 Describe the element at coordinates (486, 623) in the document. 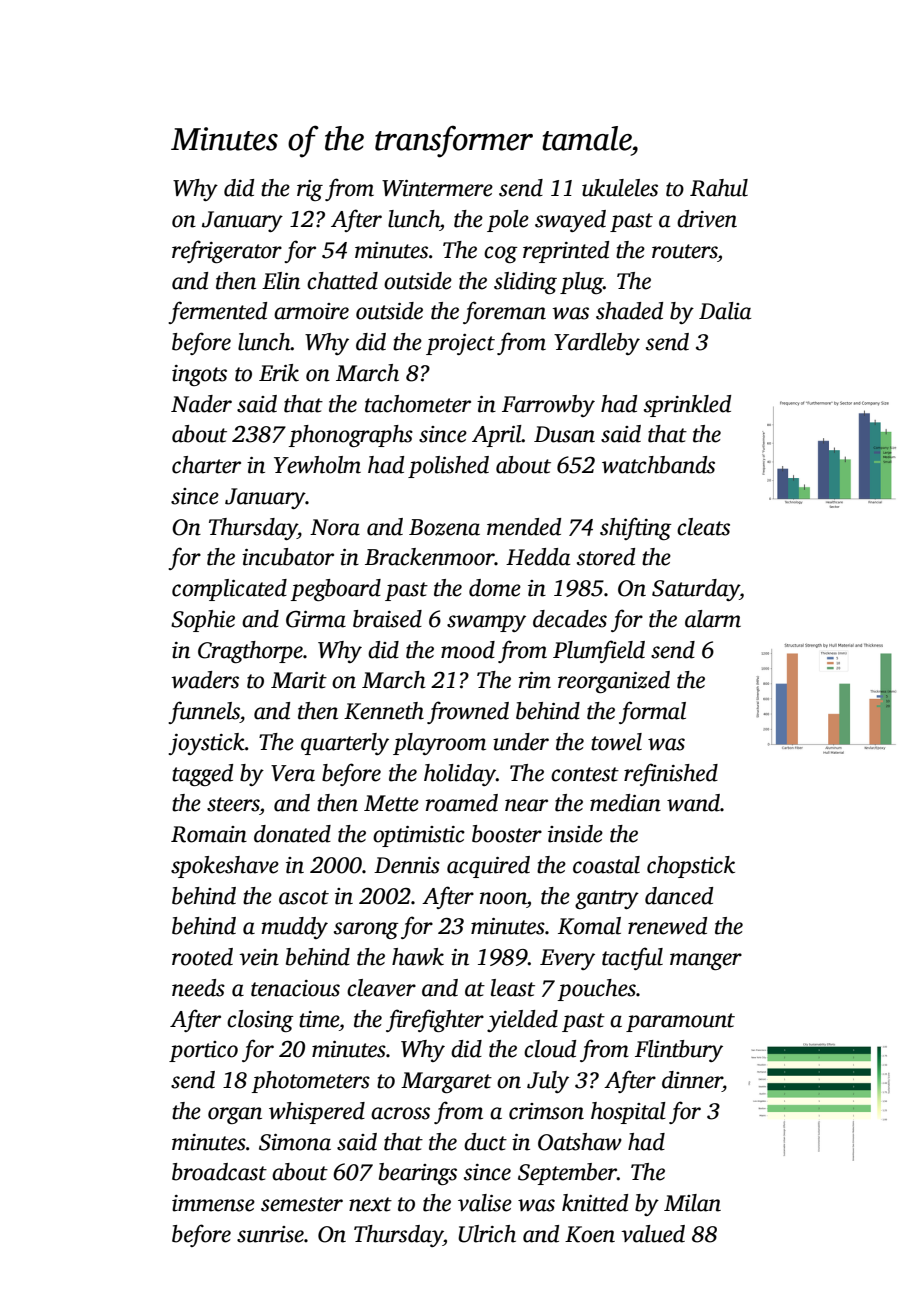

I see `swampy` at that location.
